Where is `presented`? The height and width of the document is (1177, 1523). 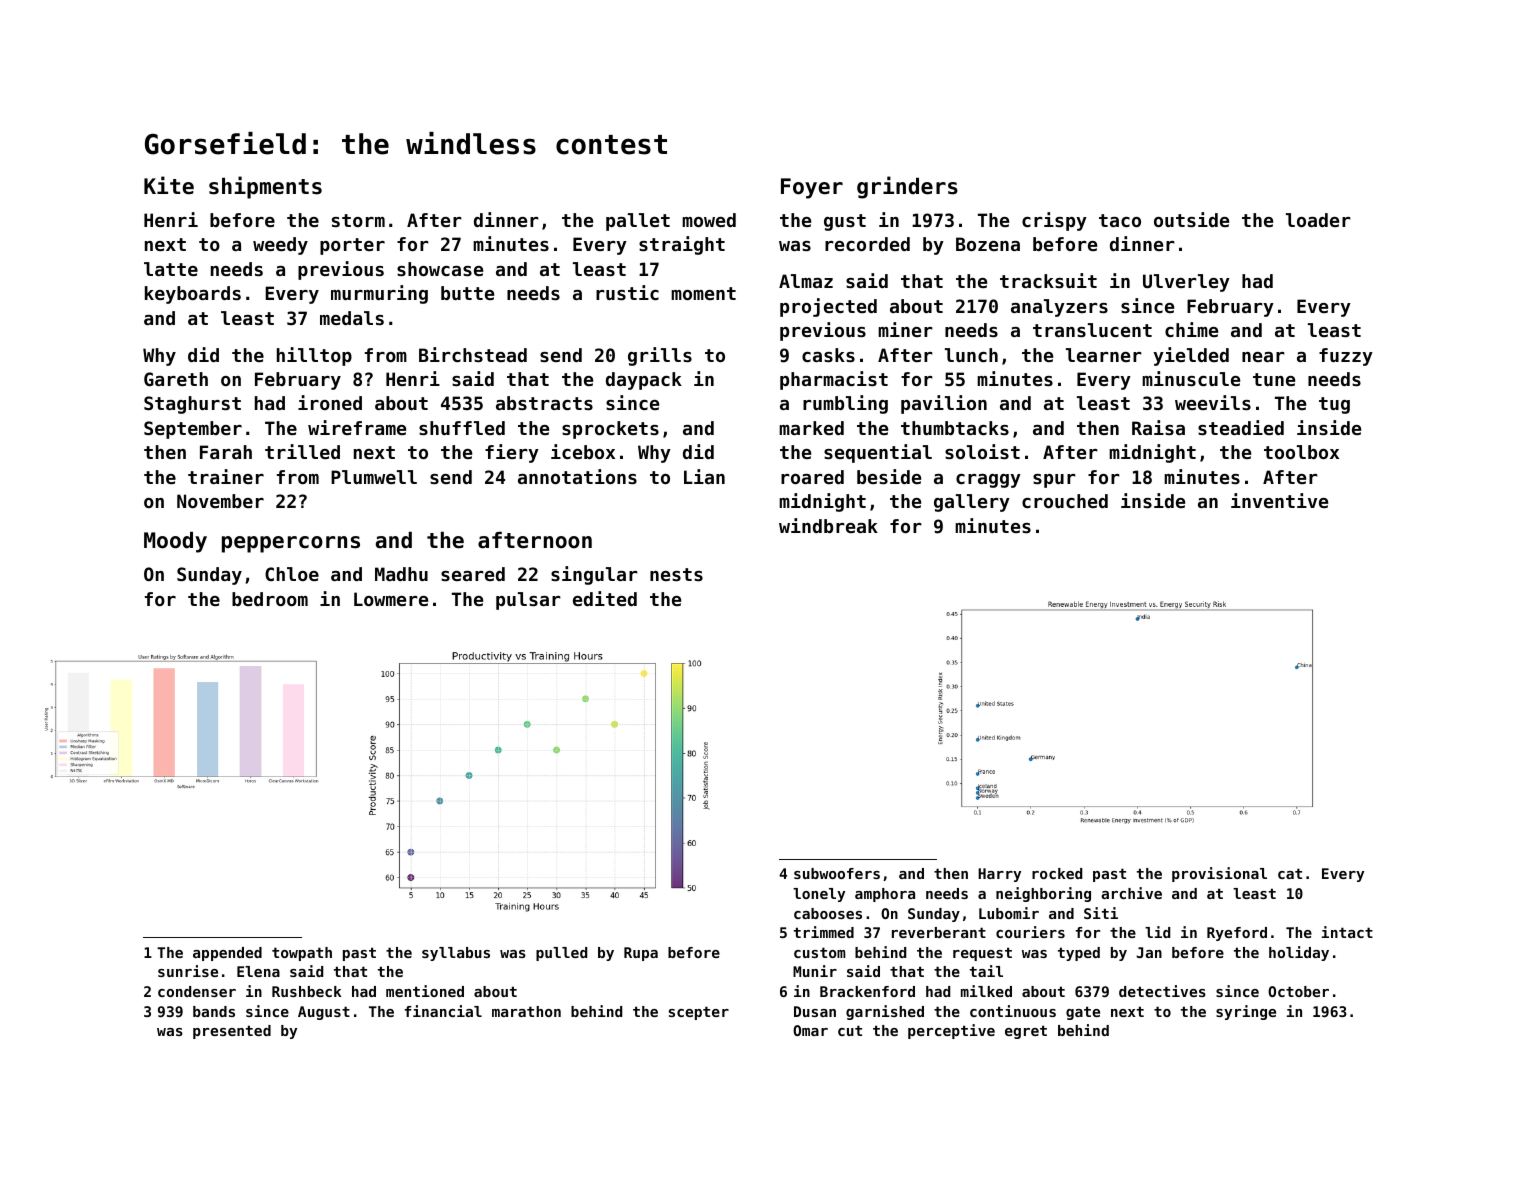
presented is located at coordinates (232, 1032).
